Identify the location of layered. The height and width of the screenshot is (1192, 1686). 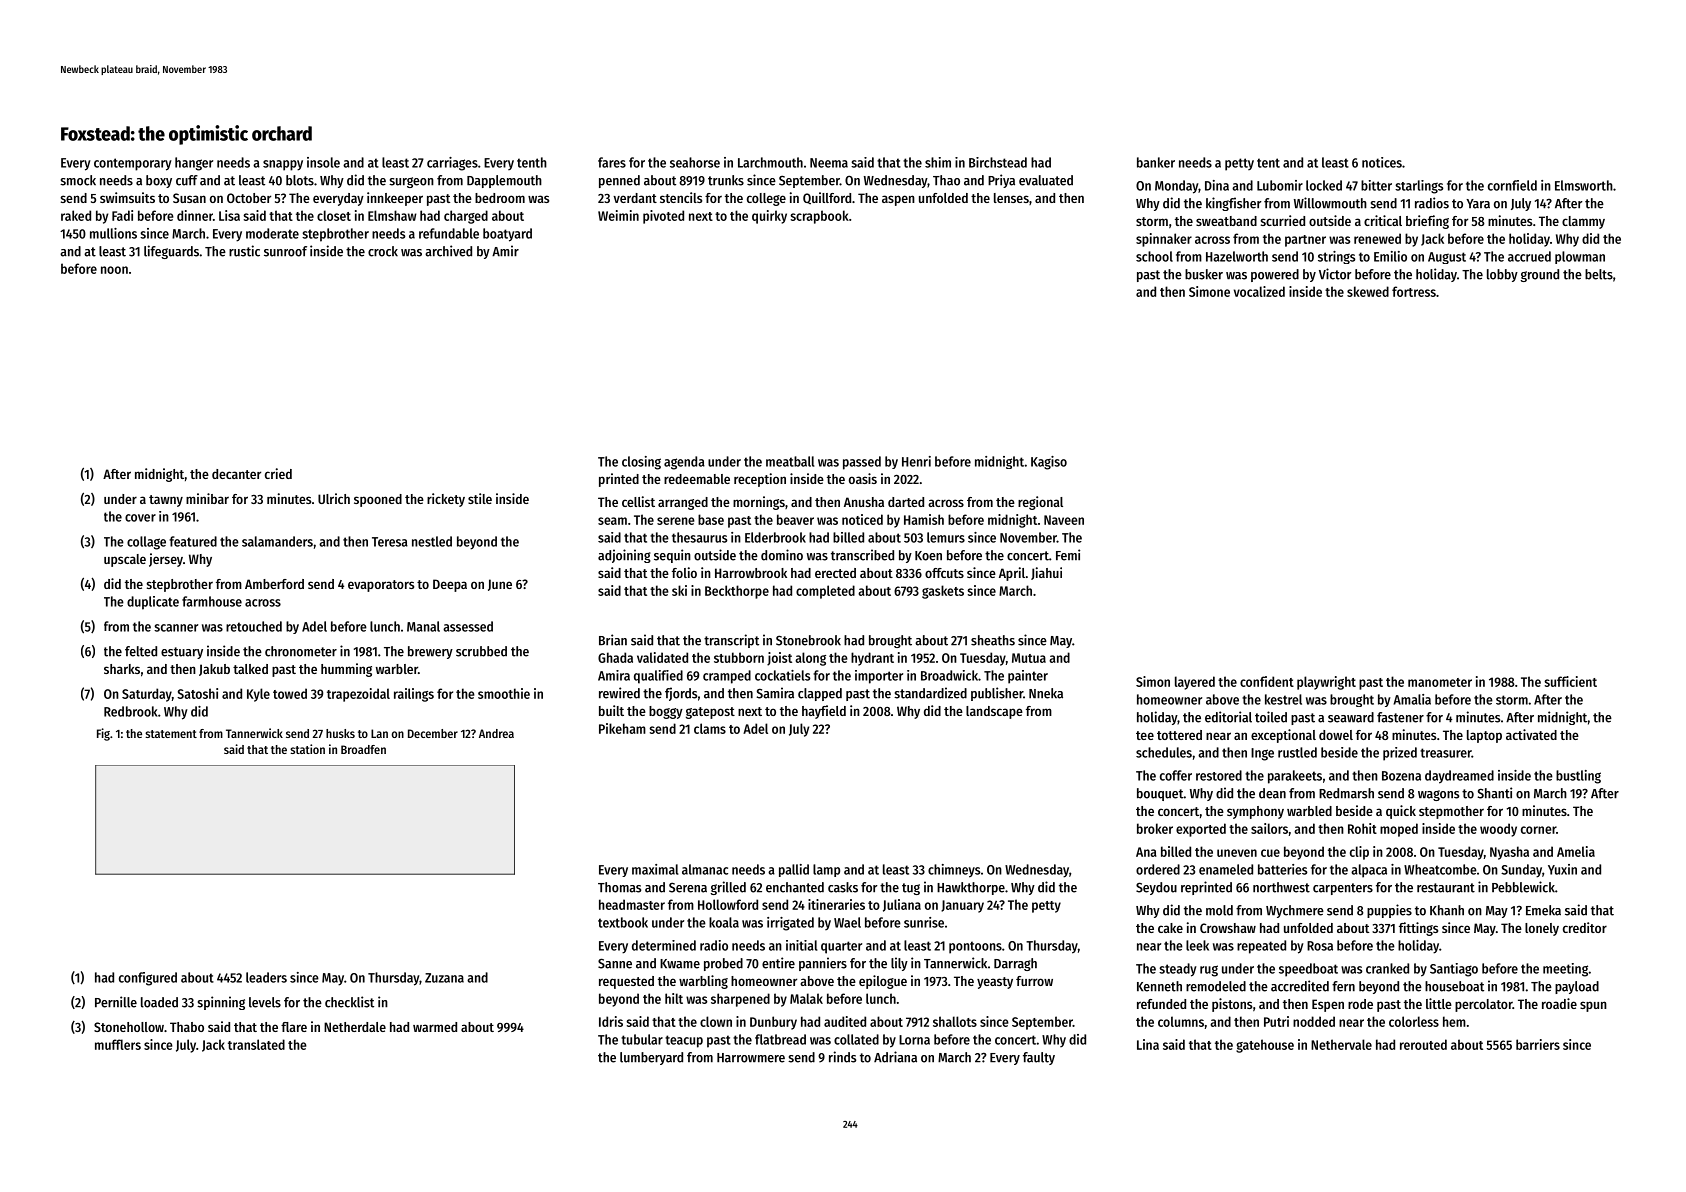
(1195, 683).
